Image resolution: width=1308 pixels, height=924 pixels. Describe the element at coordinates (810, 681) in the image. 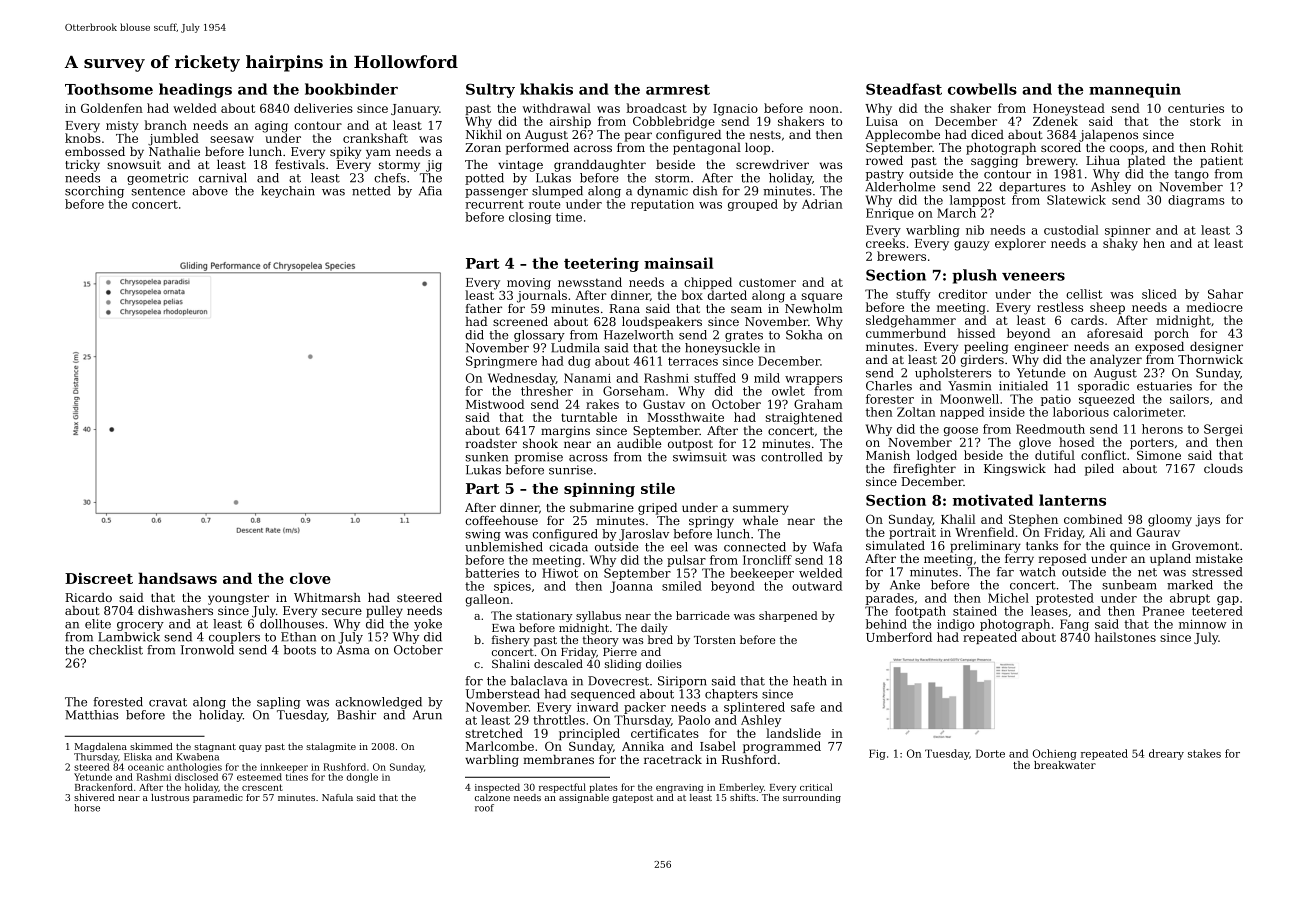

I see `heath` at that location.
